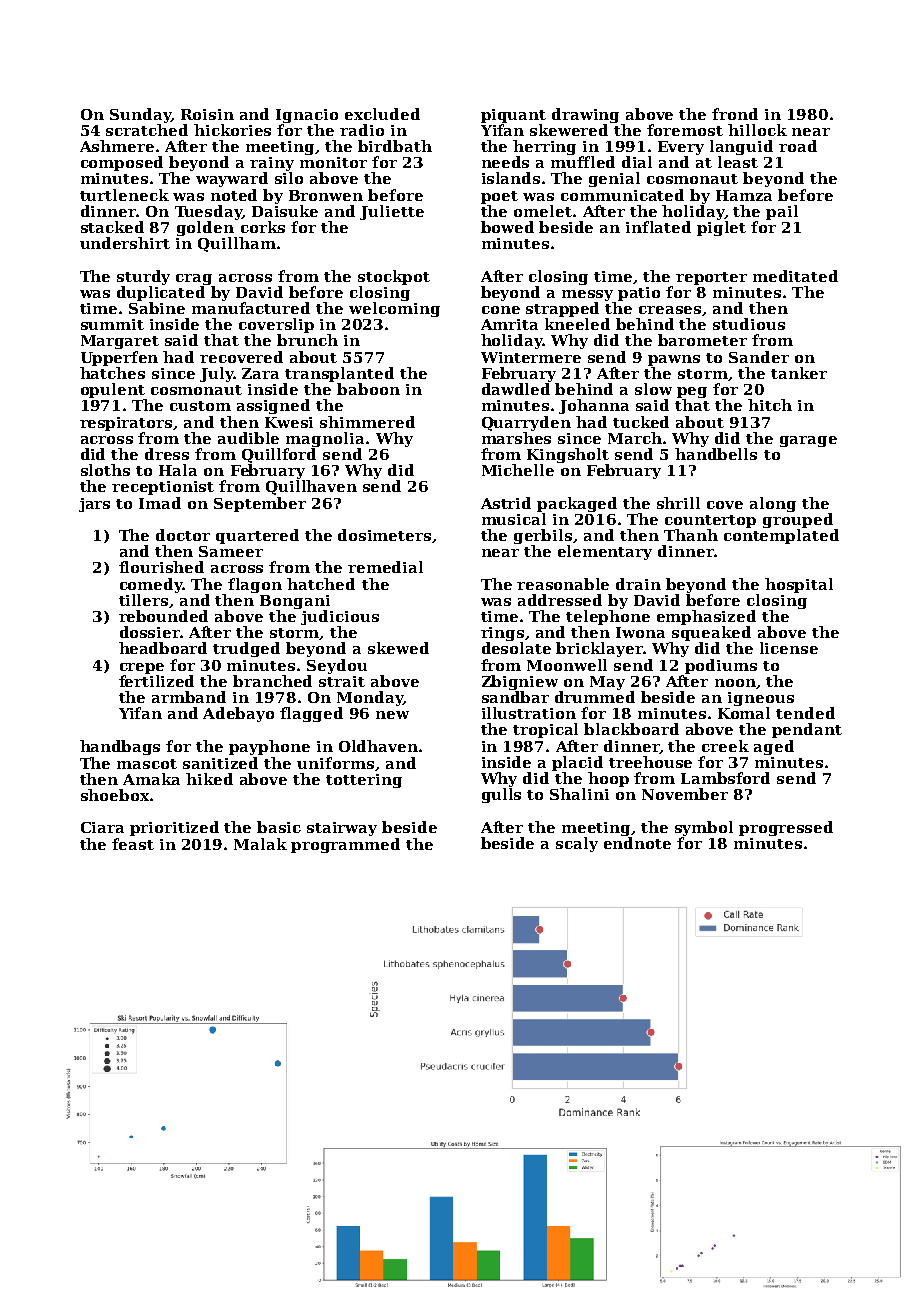 Image resolution: width=924 pixels, height=1308 pixels. I want to click on feast, so click(133, 844).
